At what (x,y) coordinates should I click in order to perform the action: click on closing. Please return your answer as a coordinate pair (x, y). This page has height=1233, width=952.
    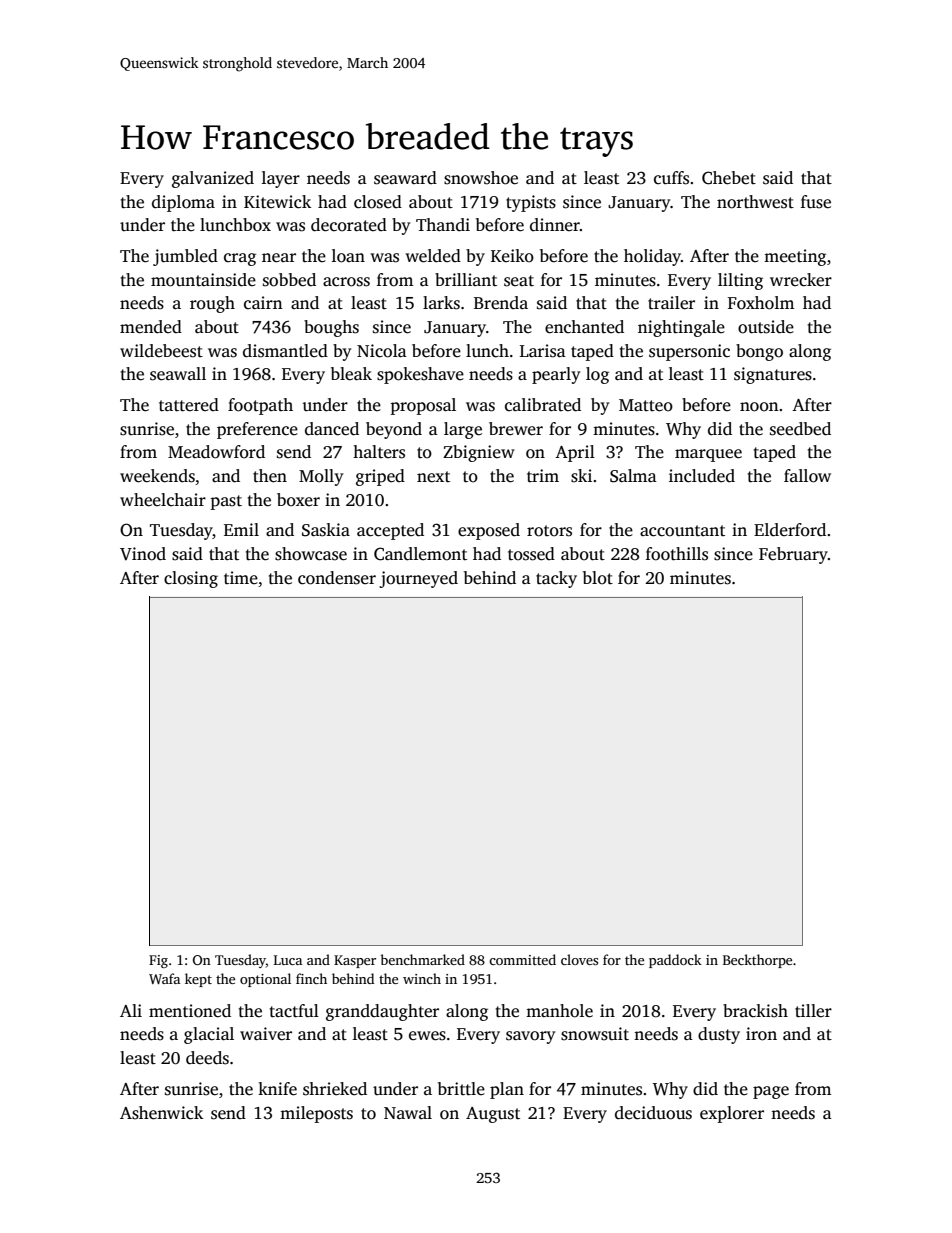
    Looking at the image, I should click on (191, 579).
